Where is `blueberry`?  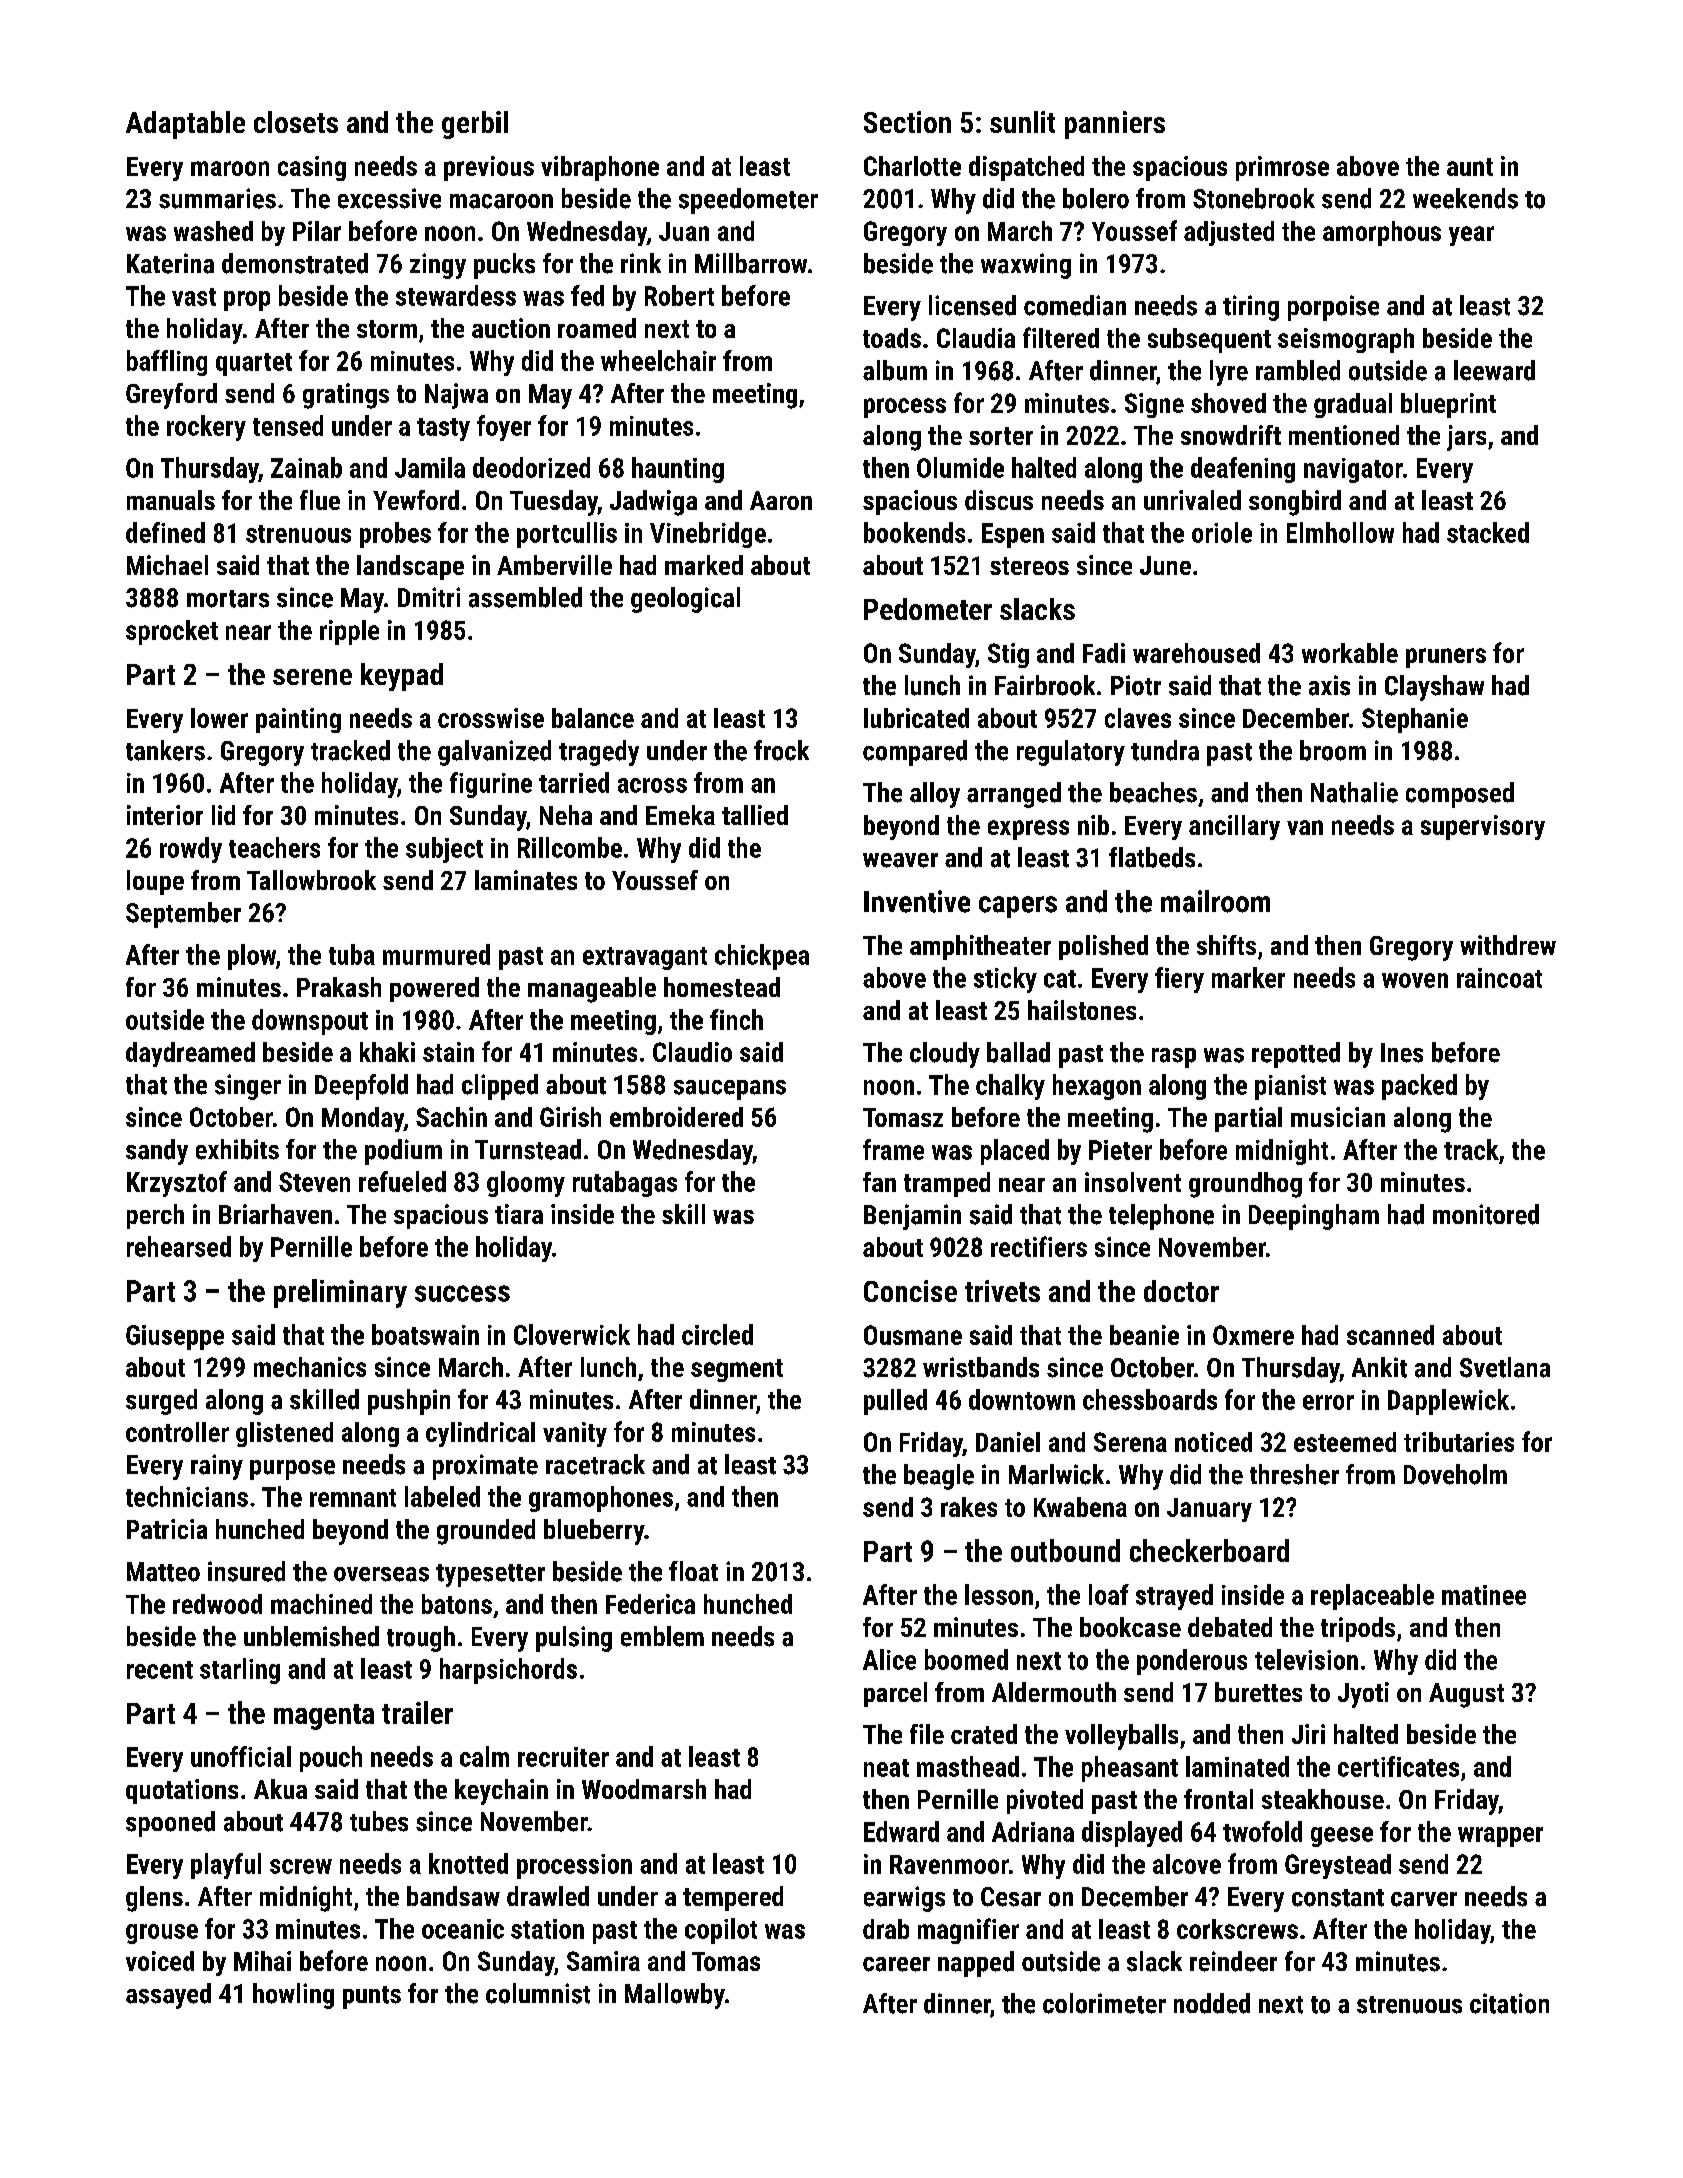
blueberry is located at coordinates (594, 1532).
